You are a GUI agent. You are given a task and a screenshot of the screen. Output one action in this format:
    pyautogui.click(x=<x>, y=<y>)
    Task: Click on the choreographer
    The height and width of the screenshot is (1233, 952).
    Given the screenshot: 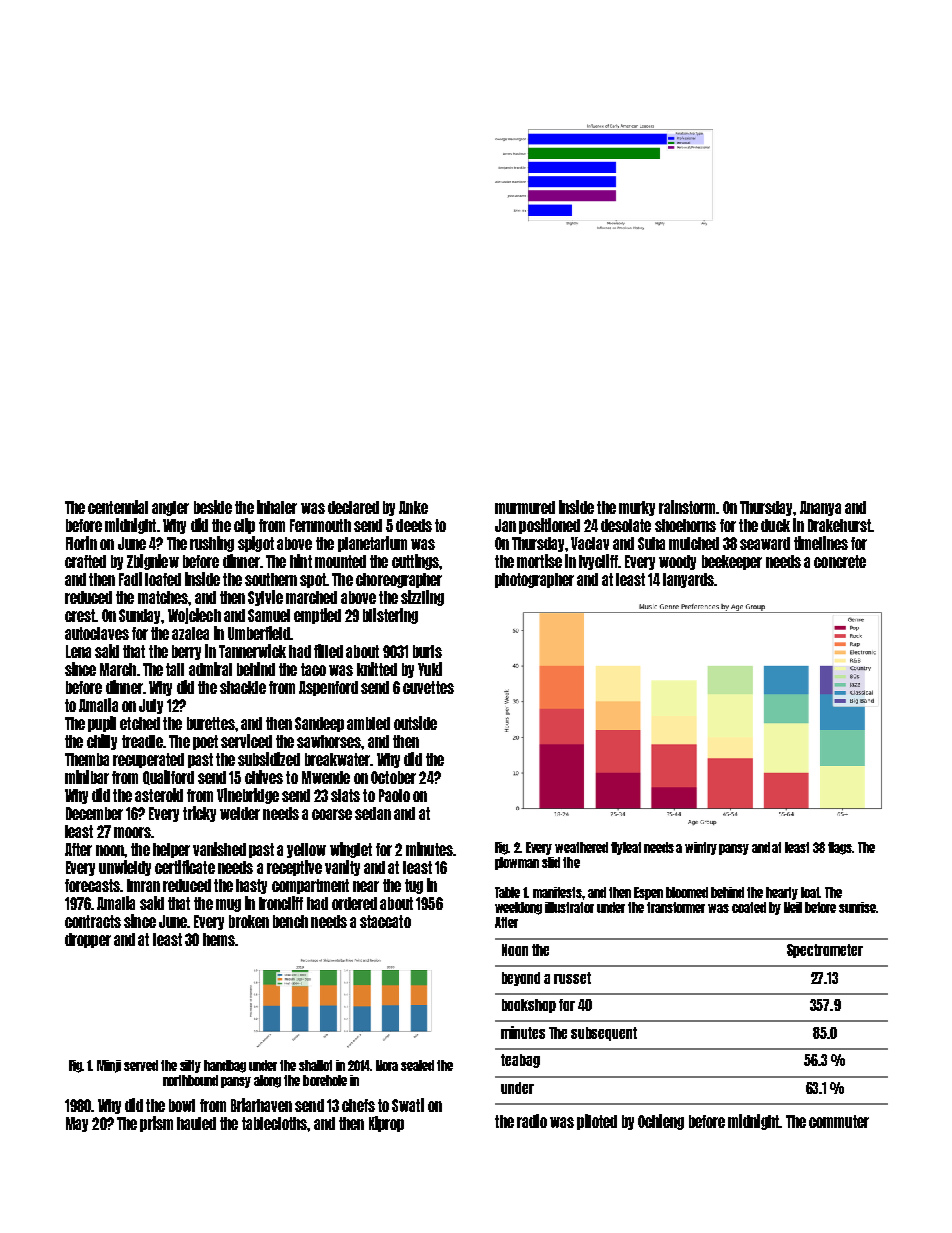 What is the action you would take?
    pyautogui.click(x=399, y=580)
